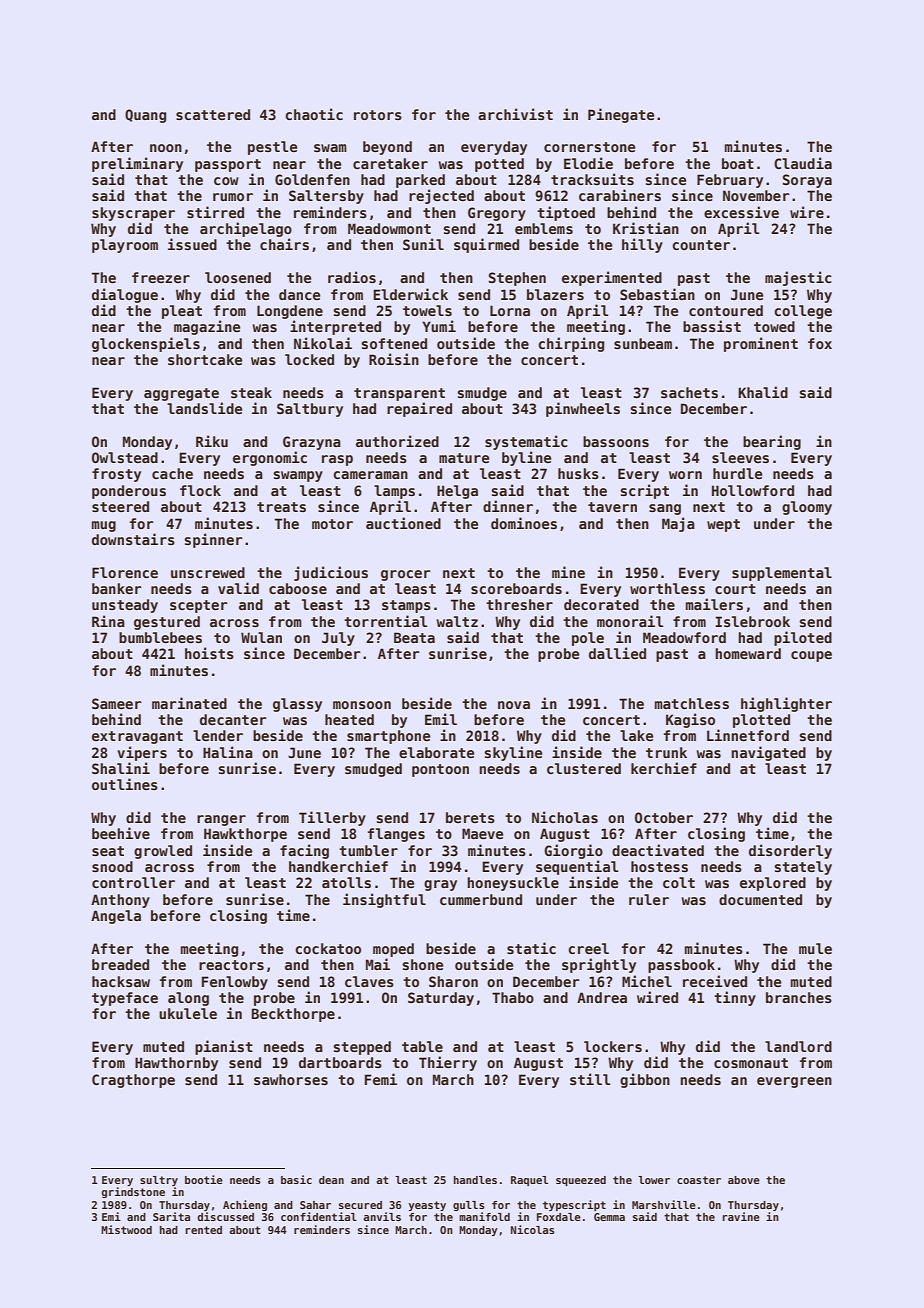  Describe the element at coordinates (427, 1206) in the document. I see `yeasty` at that location.
